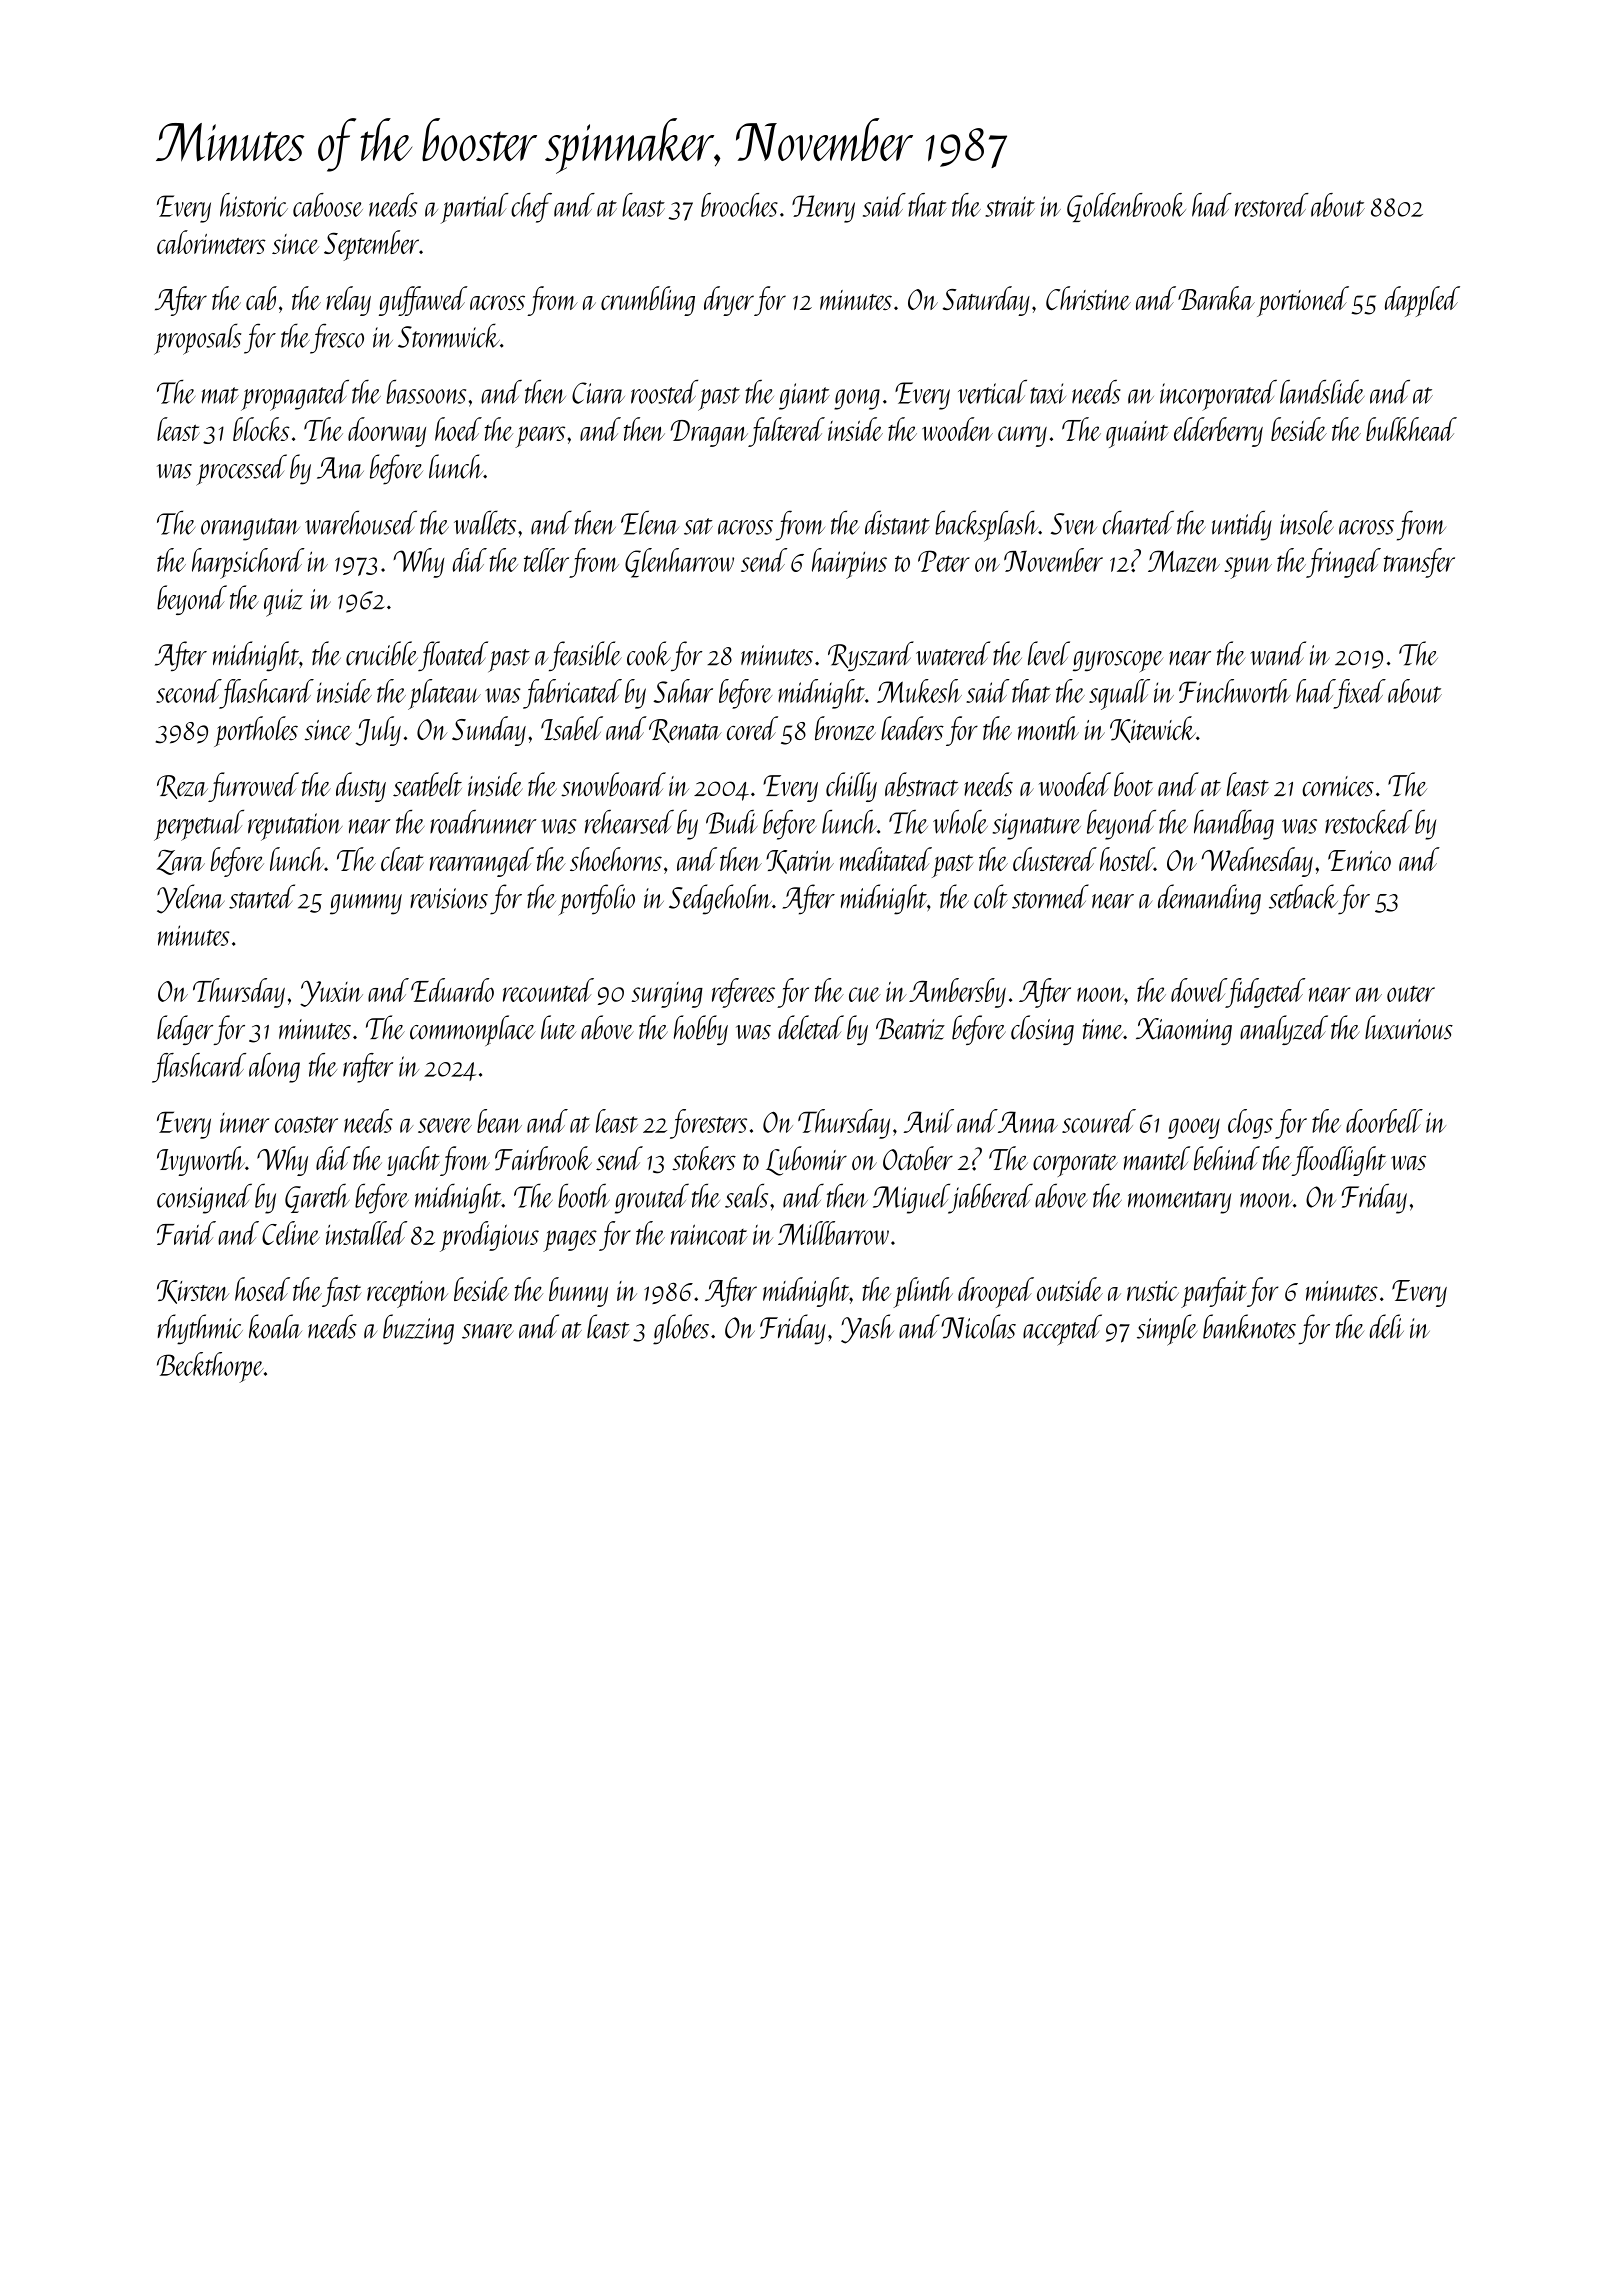 The width and height of the screenshot is (1620, 2292). I want to click on historic, so click(254, 205).
